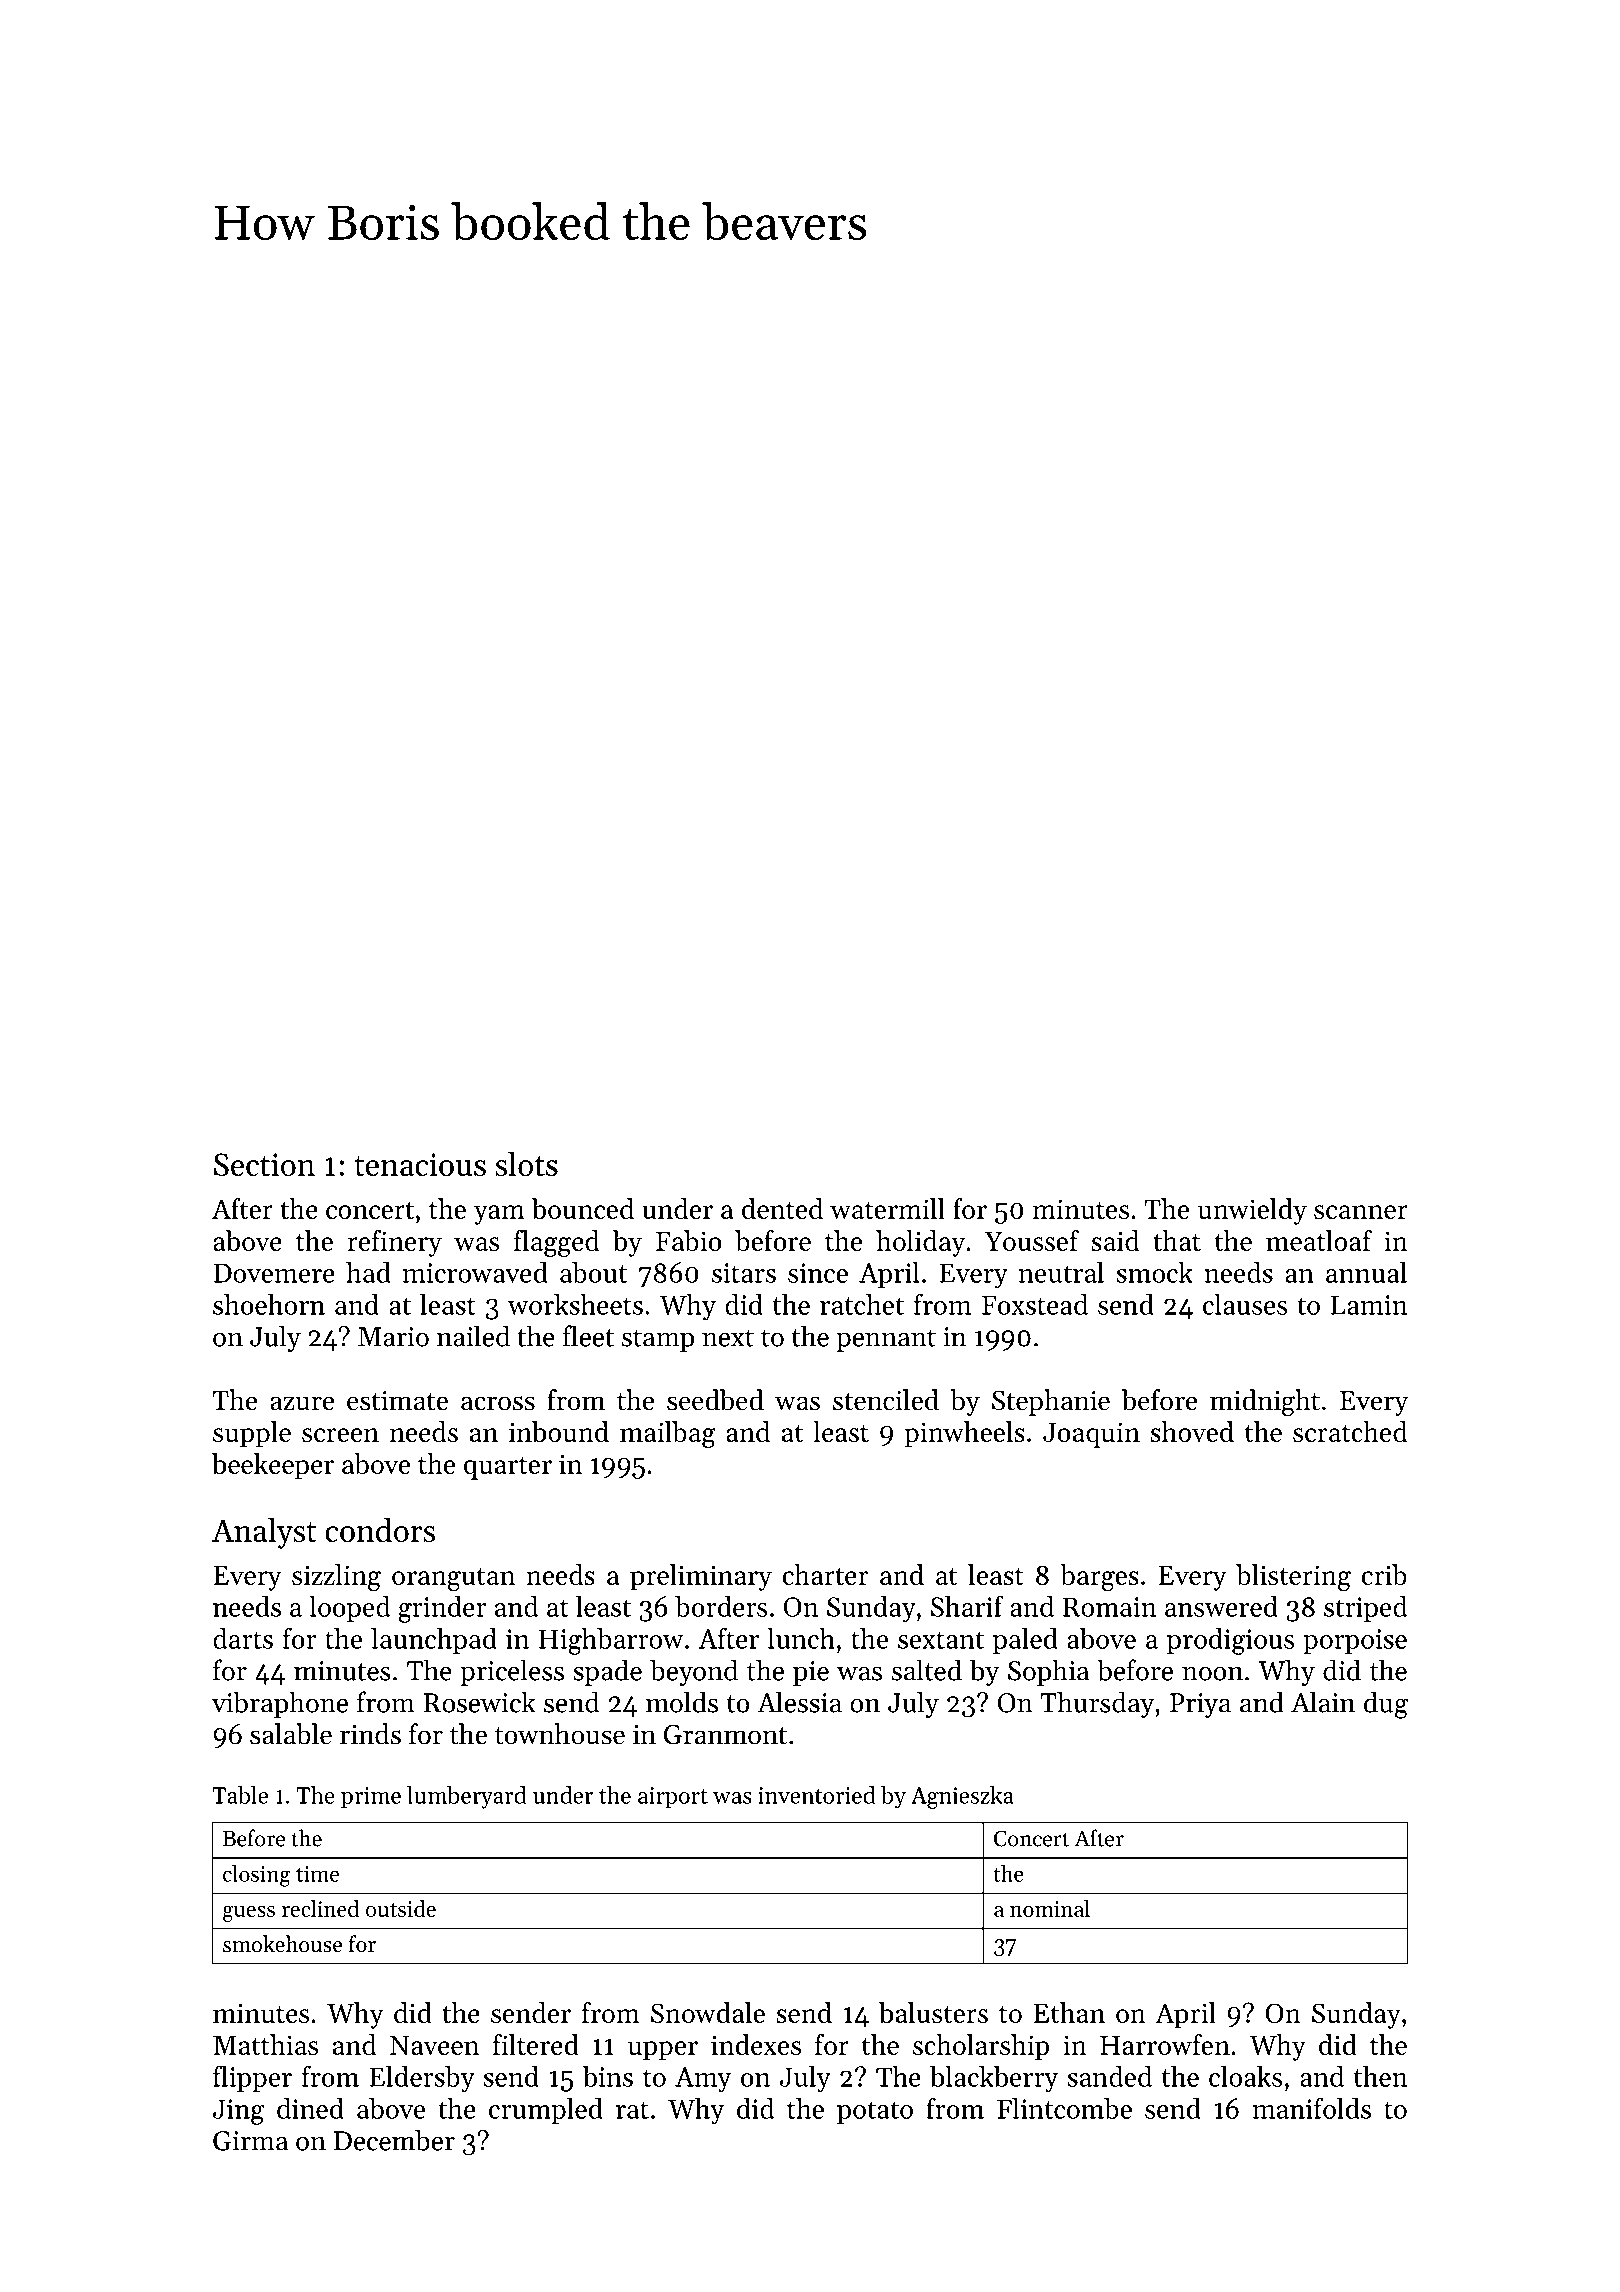 The width and height of the image is (1620, 2292). What do you see at coordinates (512, 1672) in the image?
I see `priceless` at bounding box center [512, 1672].
